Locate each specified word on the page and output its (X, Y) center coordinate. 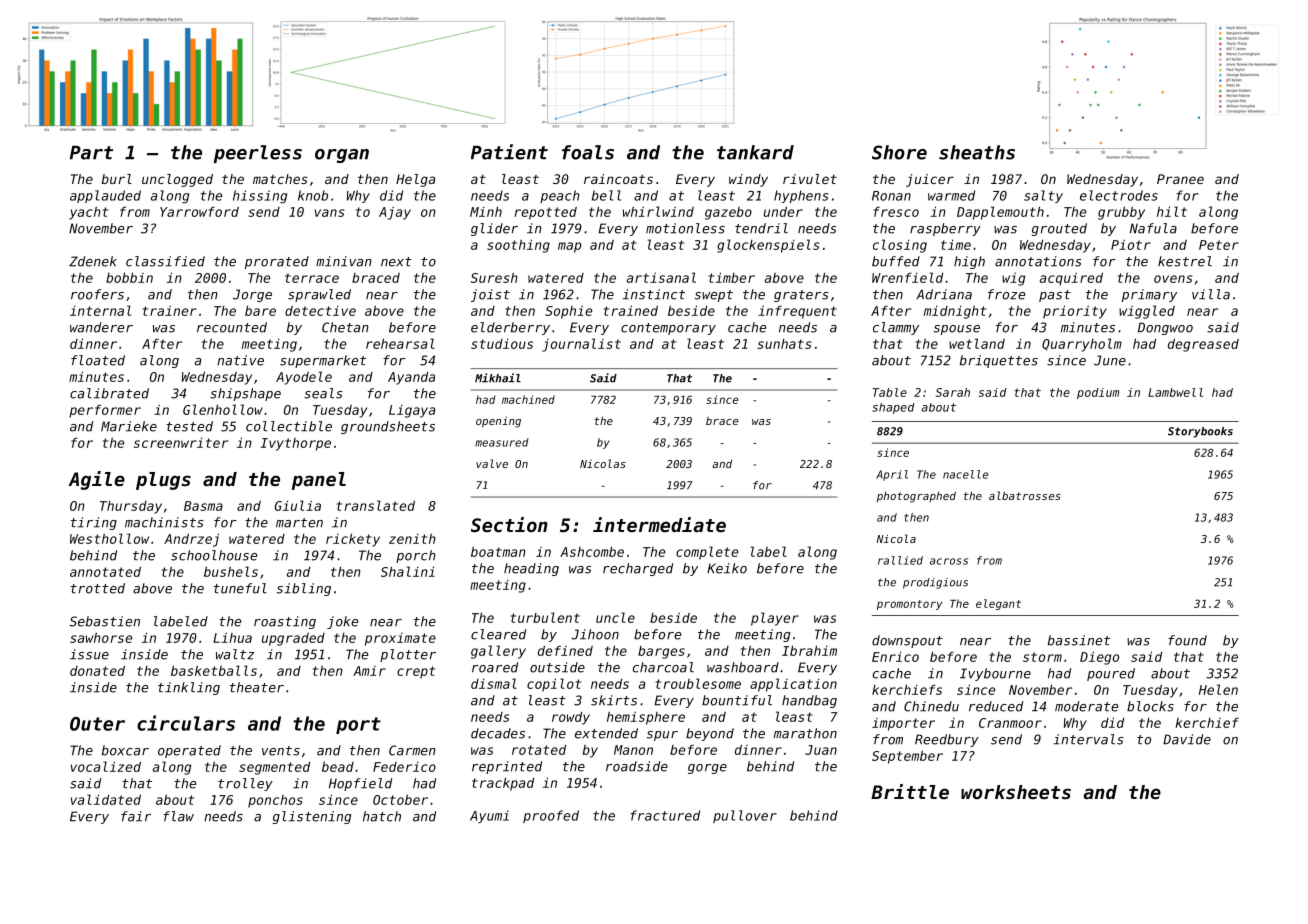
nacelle (965, 474)
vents (281, 751)
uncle (615, 617)
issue (89, 654)
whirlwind (658, 211)
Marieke (129, 426)
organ (342, 156)
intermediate (659, 524)
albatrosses (1025, 495)
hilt (1172, 211)
